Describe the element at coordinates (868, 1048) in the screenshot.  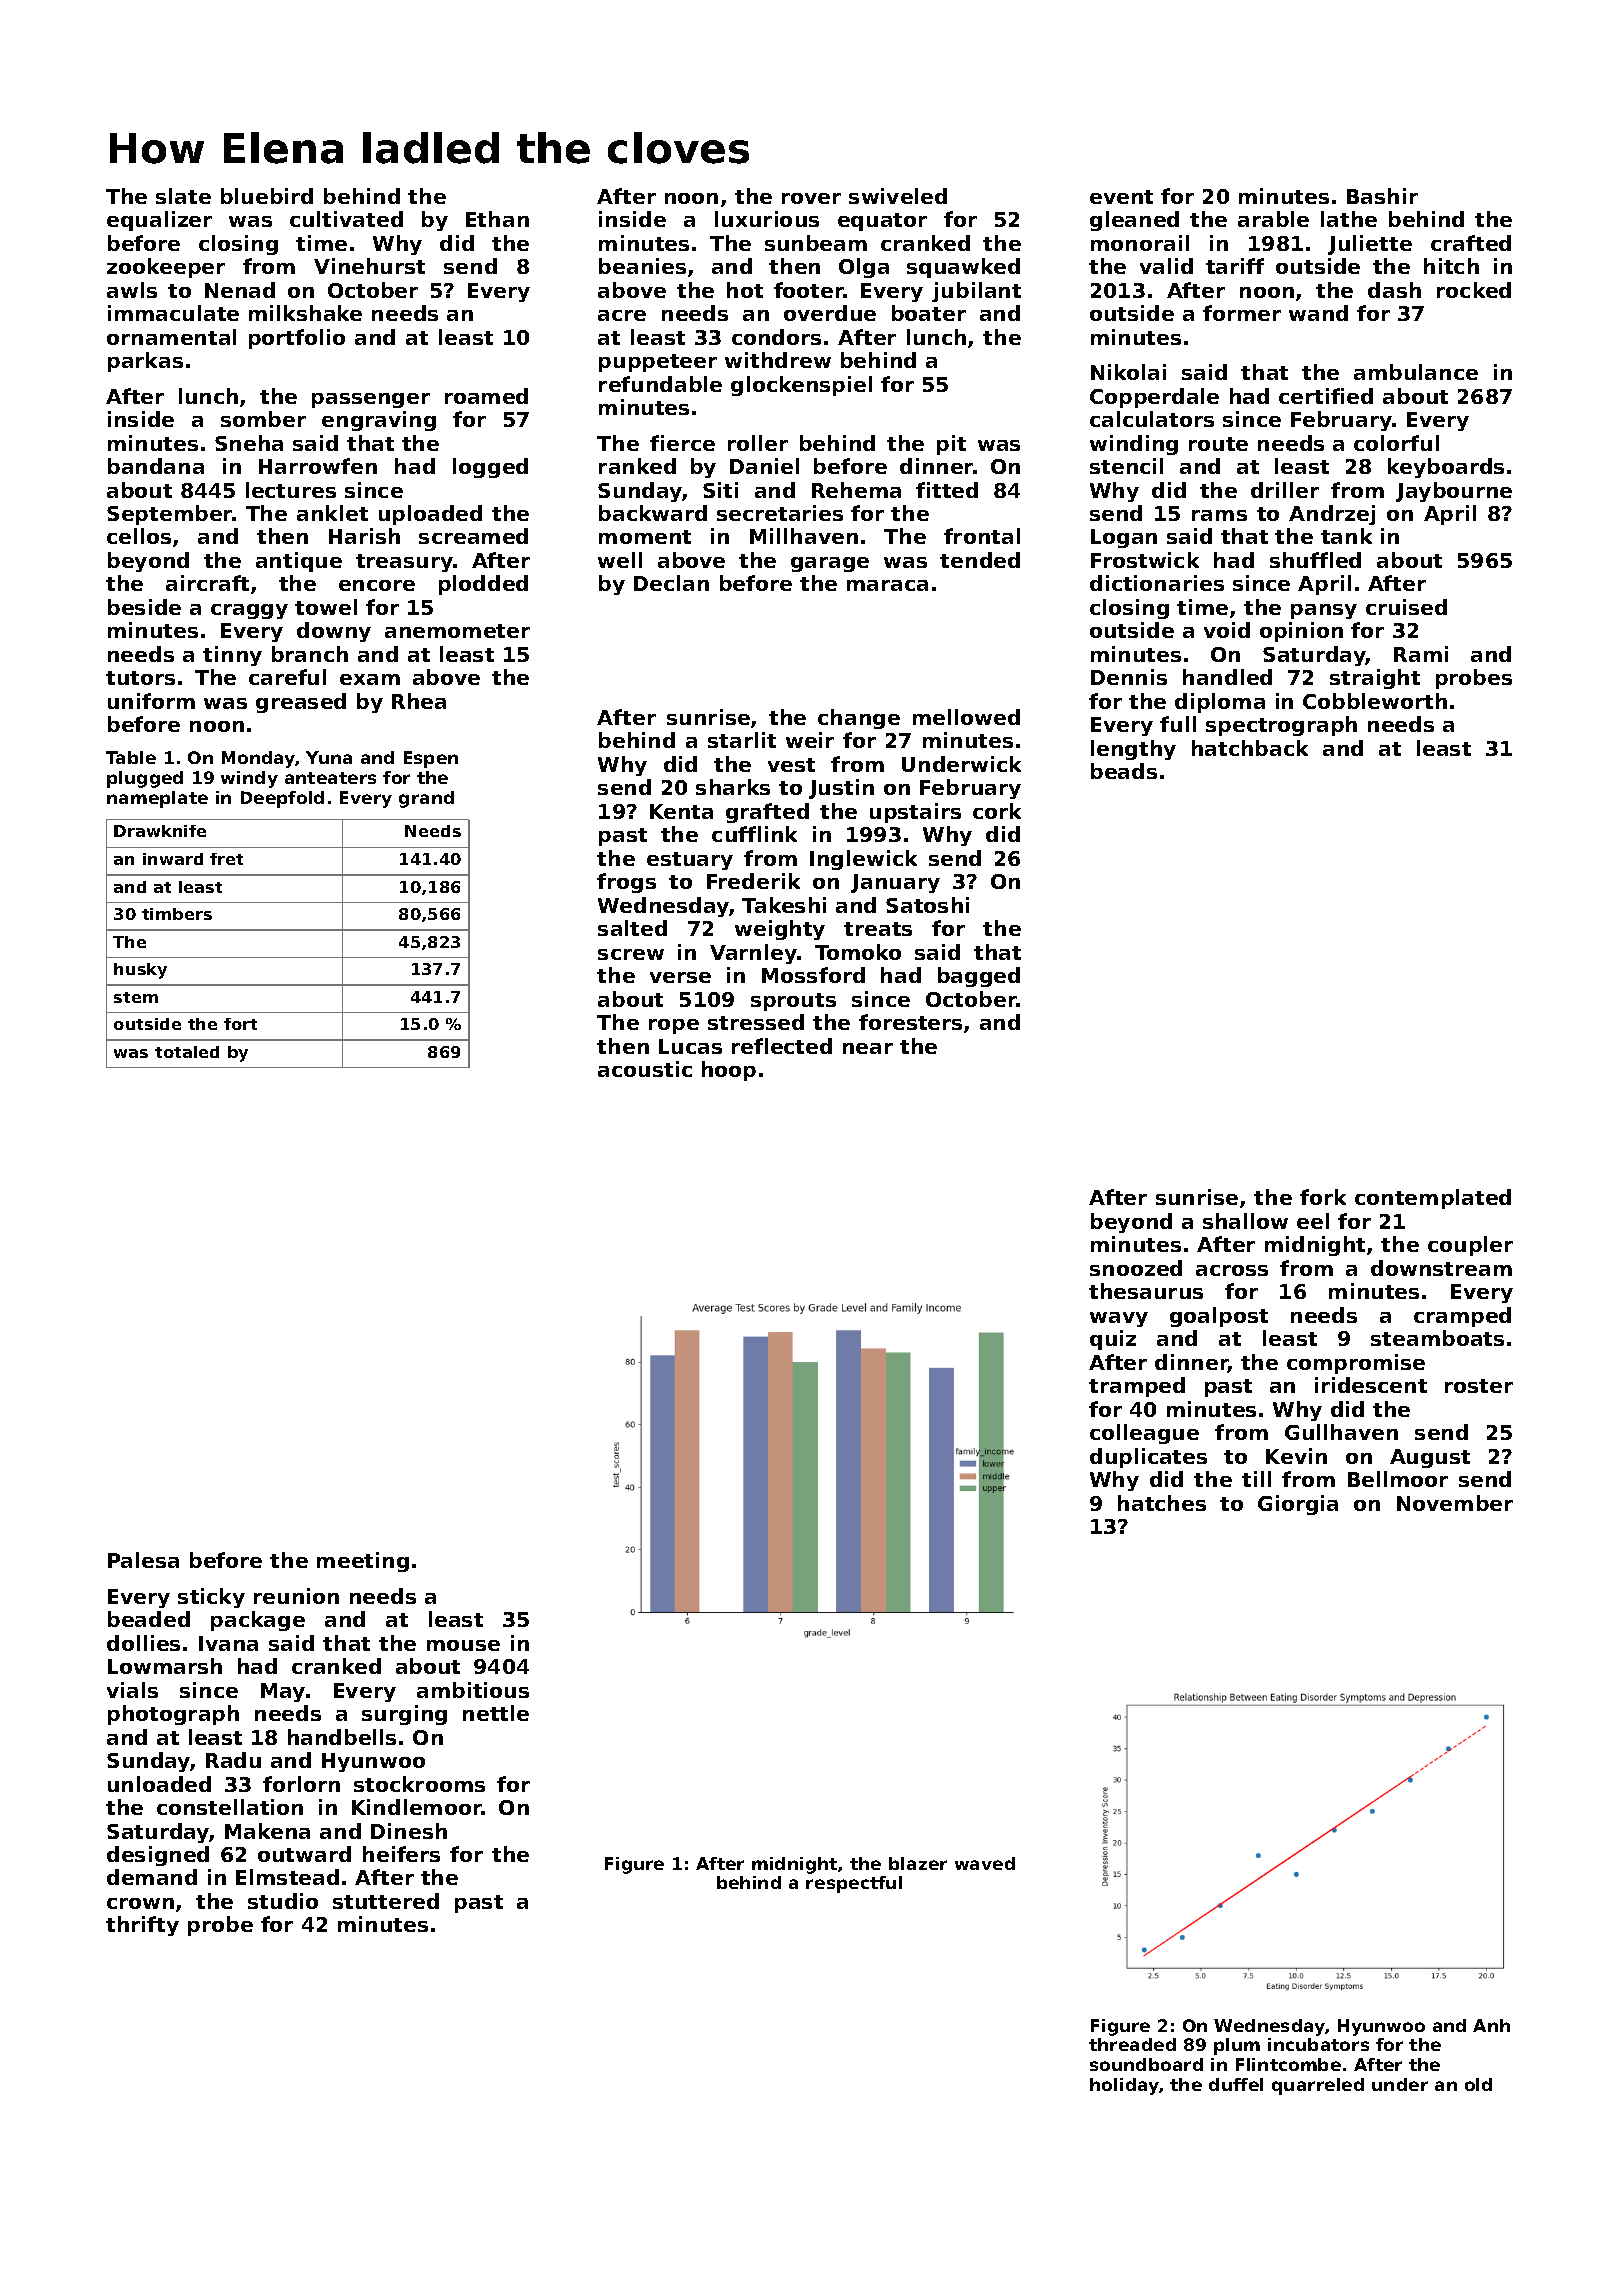
I see `near` at that location.
